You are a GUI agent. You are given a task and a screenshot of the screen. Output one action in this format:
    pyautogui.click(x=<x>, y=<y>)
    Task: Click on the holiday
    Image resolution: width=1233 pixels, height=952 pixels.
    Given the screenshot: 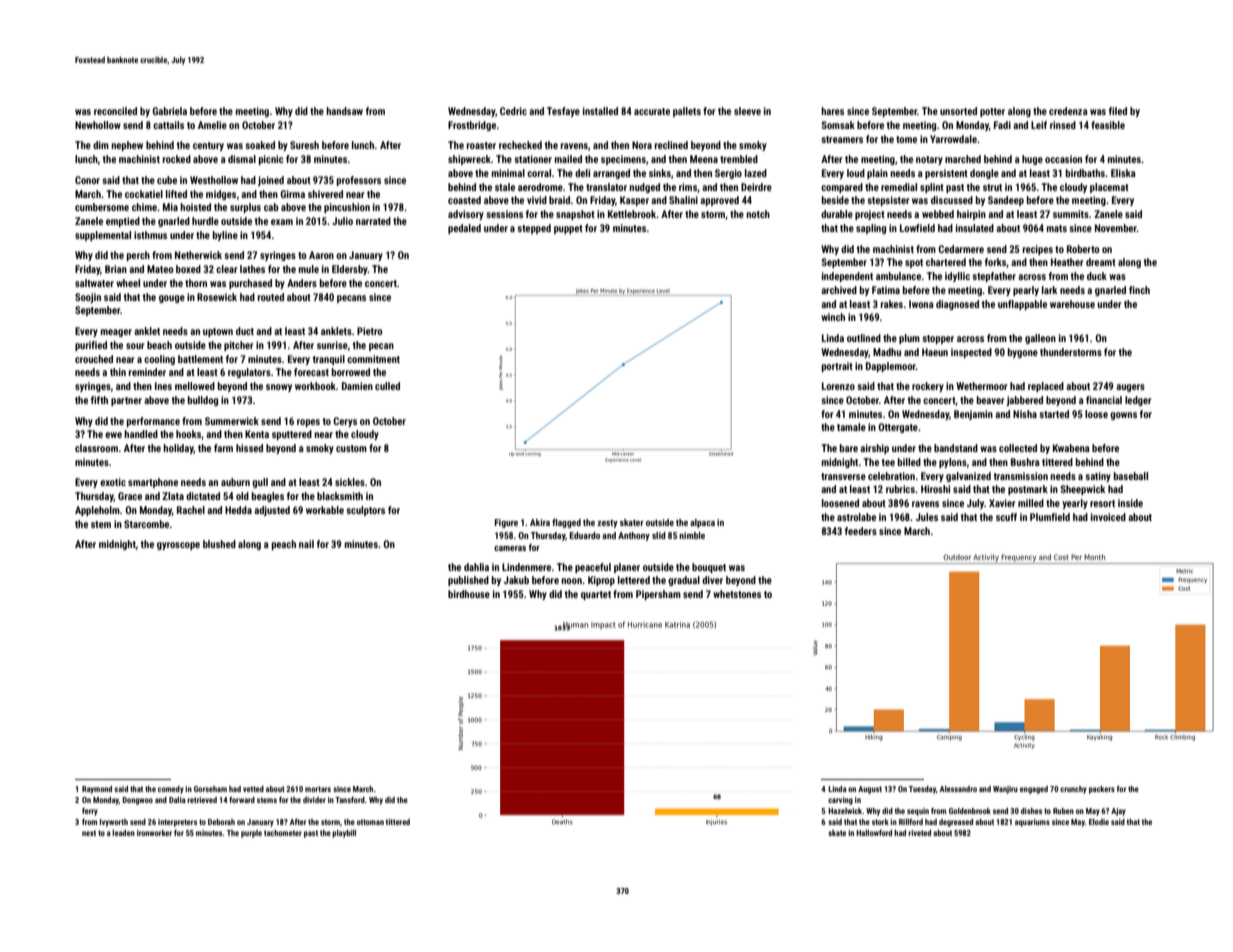 What is the action you would take?
    pyautogui.click(x=178, y=449)
